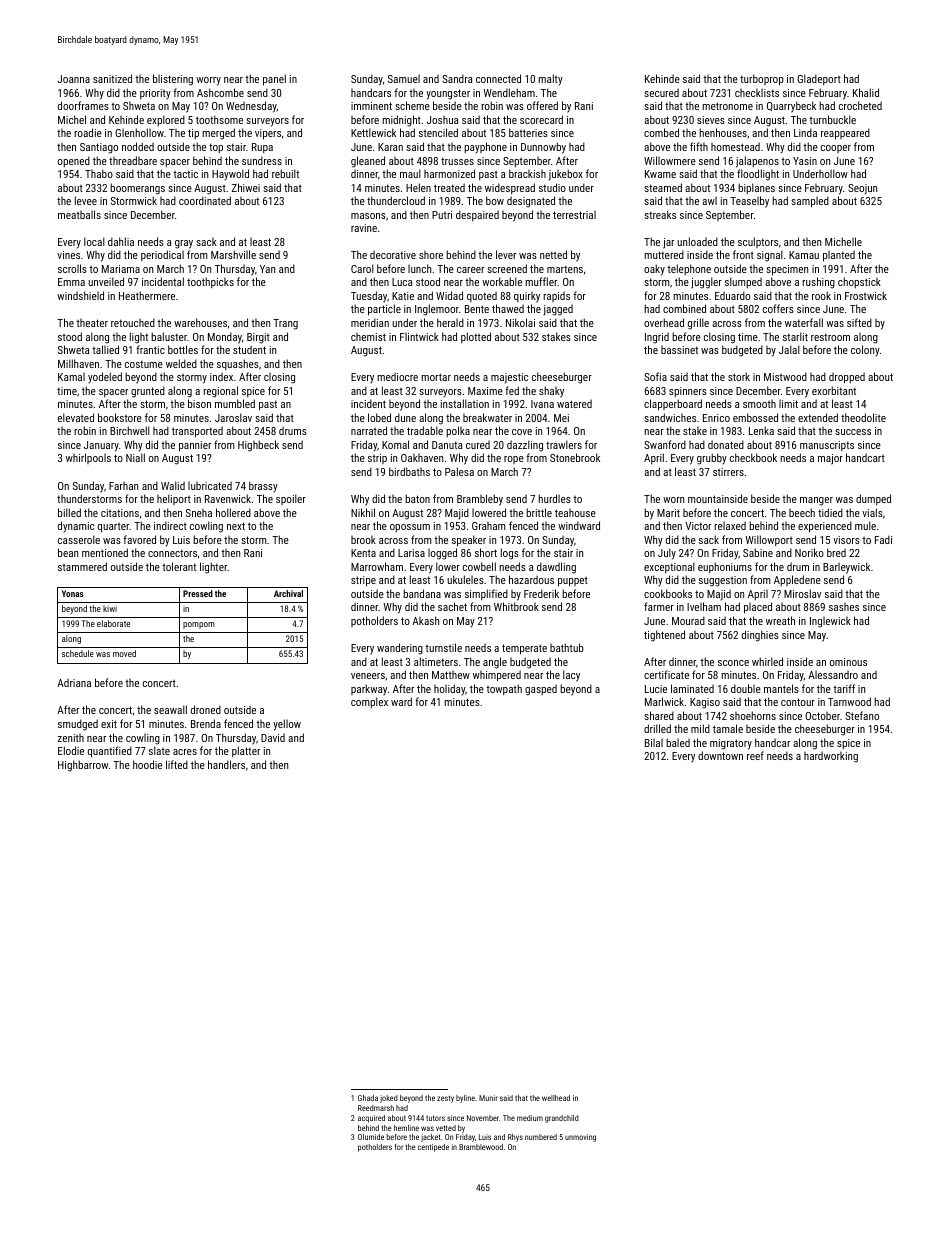 Image resolution: width=952 pixels, height=1233 pixels. Describe the element at coordinates (787, 270) in the document. I see `specimen` at that location.
